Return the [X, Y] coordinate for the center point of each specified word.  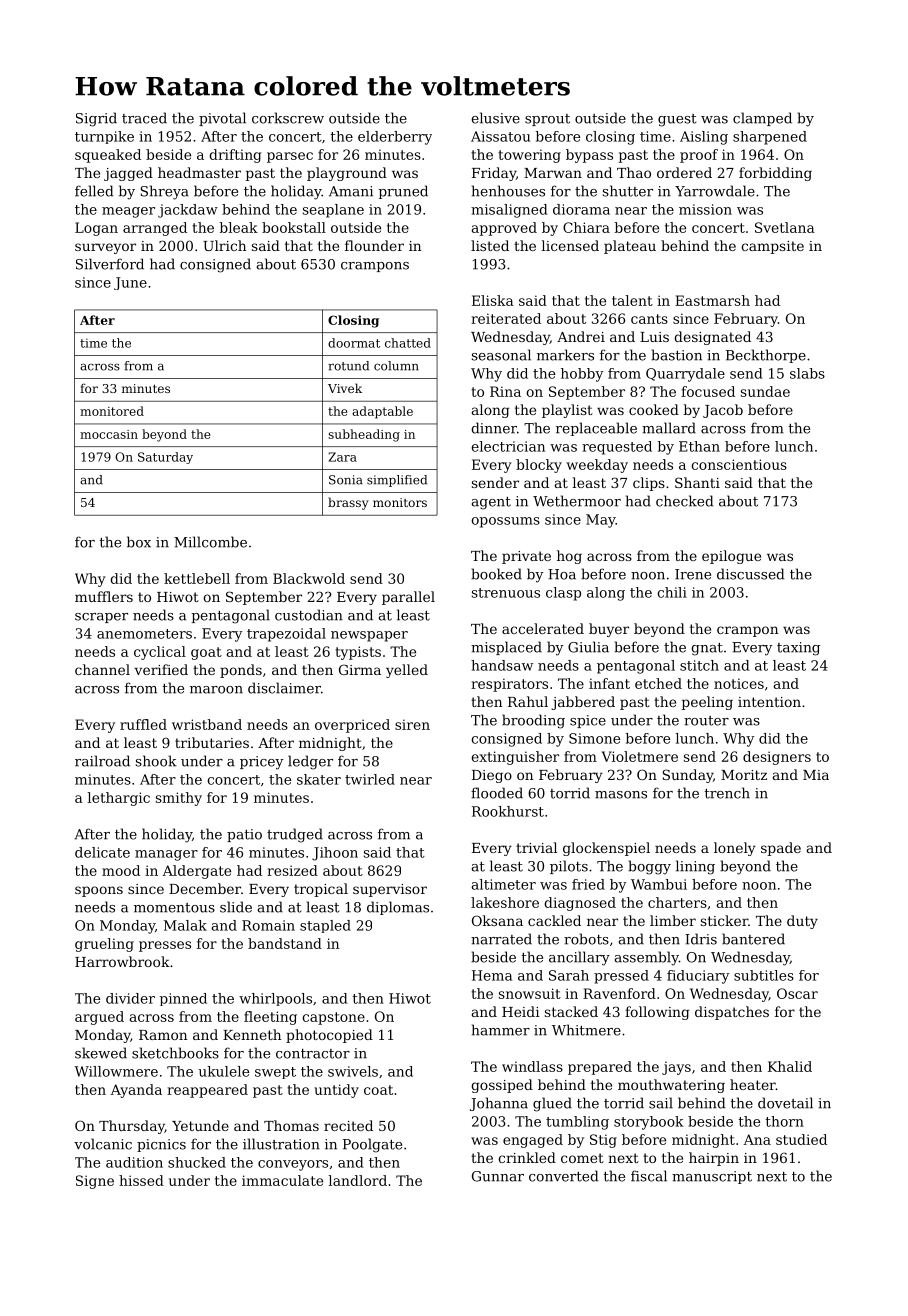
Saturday [165, 458]
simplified [397, 481]
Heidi [521, 1011]
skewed [101, 1053]
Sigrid [96, 119]
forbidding [775, 174]
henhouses [508, 191]
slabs [807, 373]
